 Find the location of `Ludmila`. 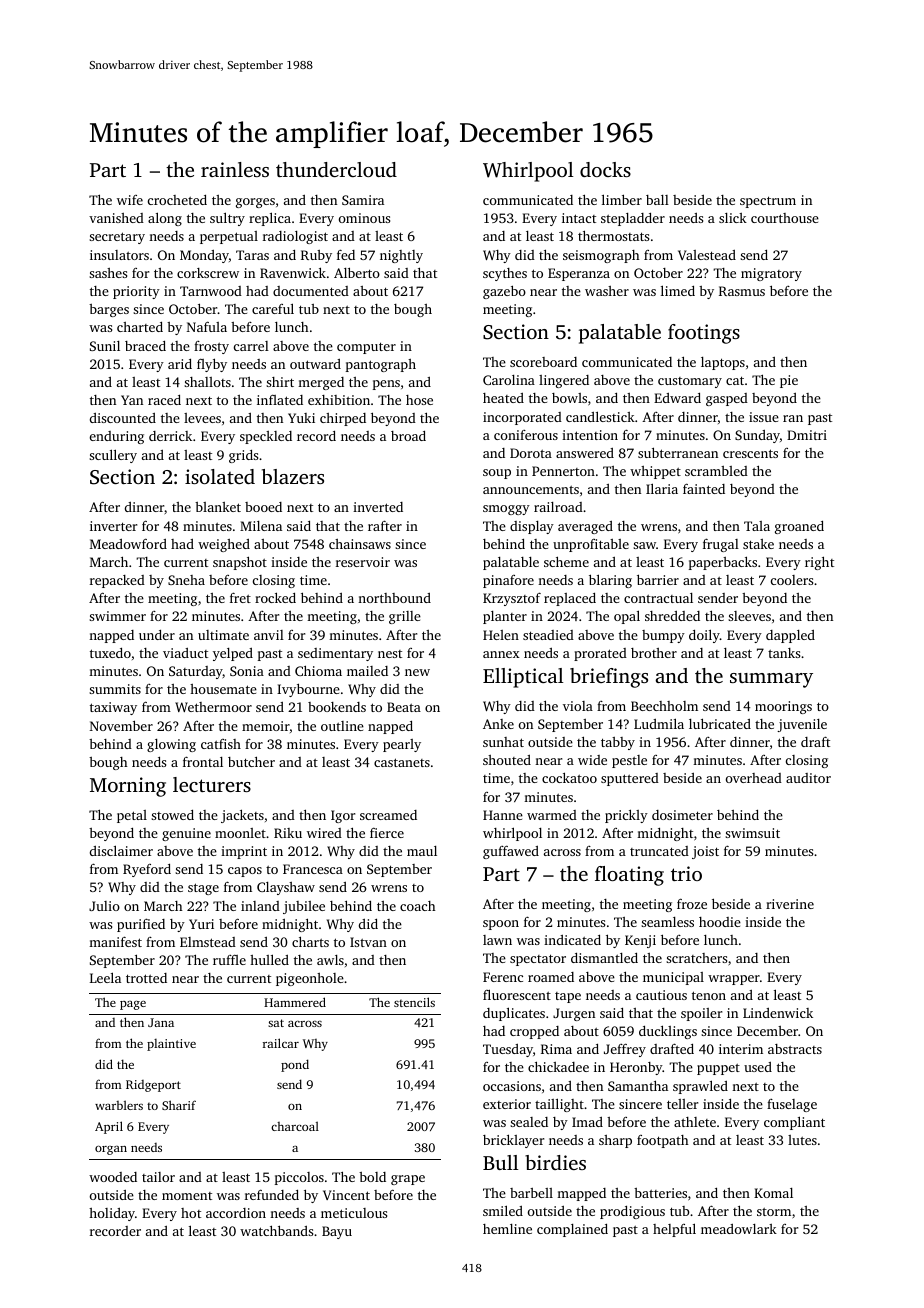

Ludmila is located at coordinates (659, 723).
